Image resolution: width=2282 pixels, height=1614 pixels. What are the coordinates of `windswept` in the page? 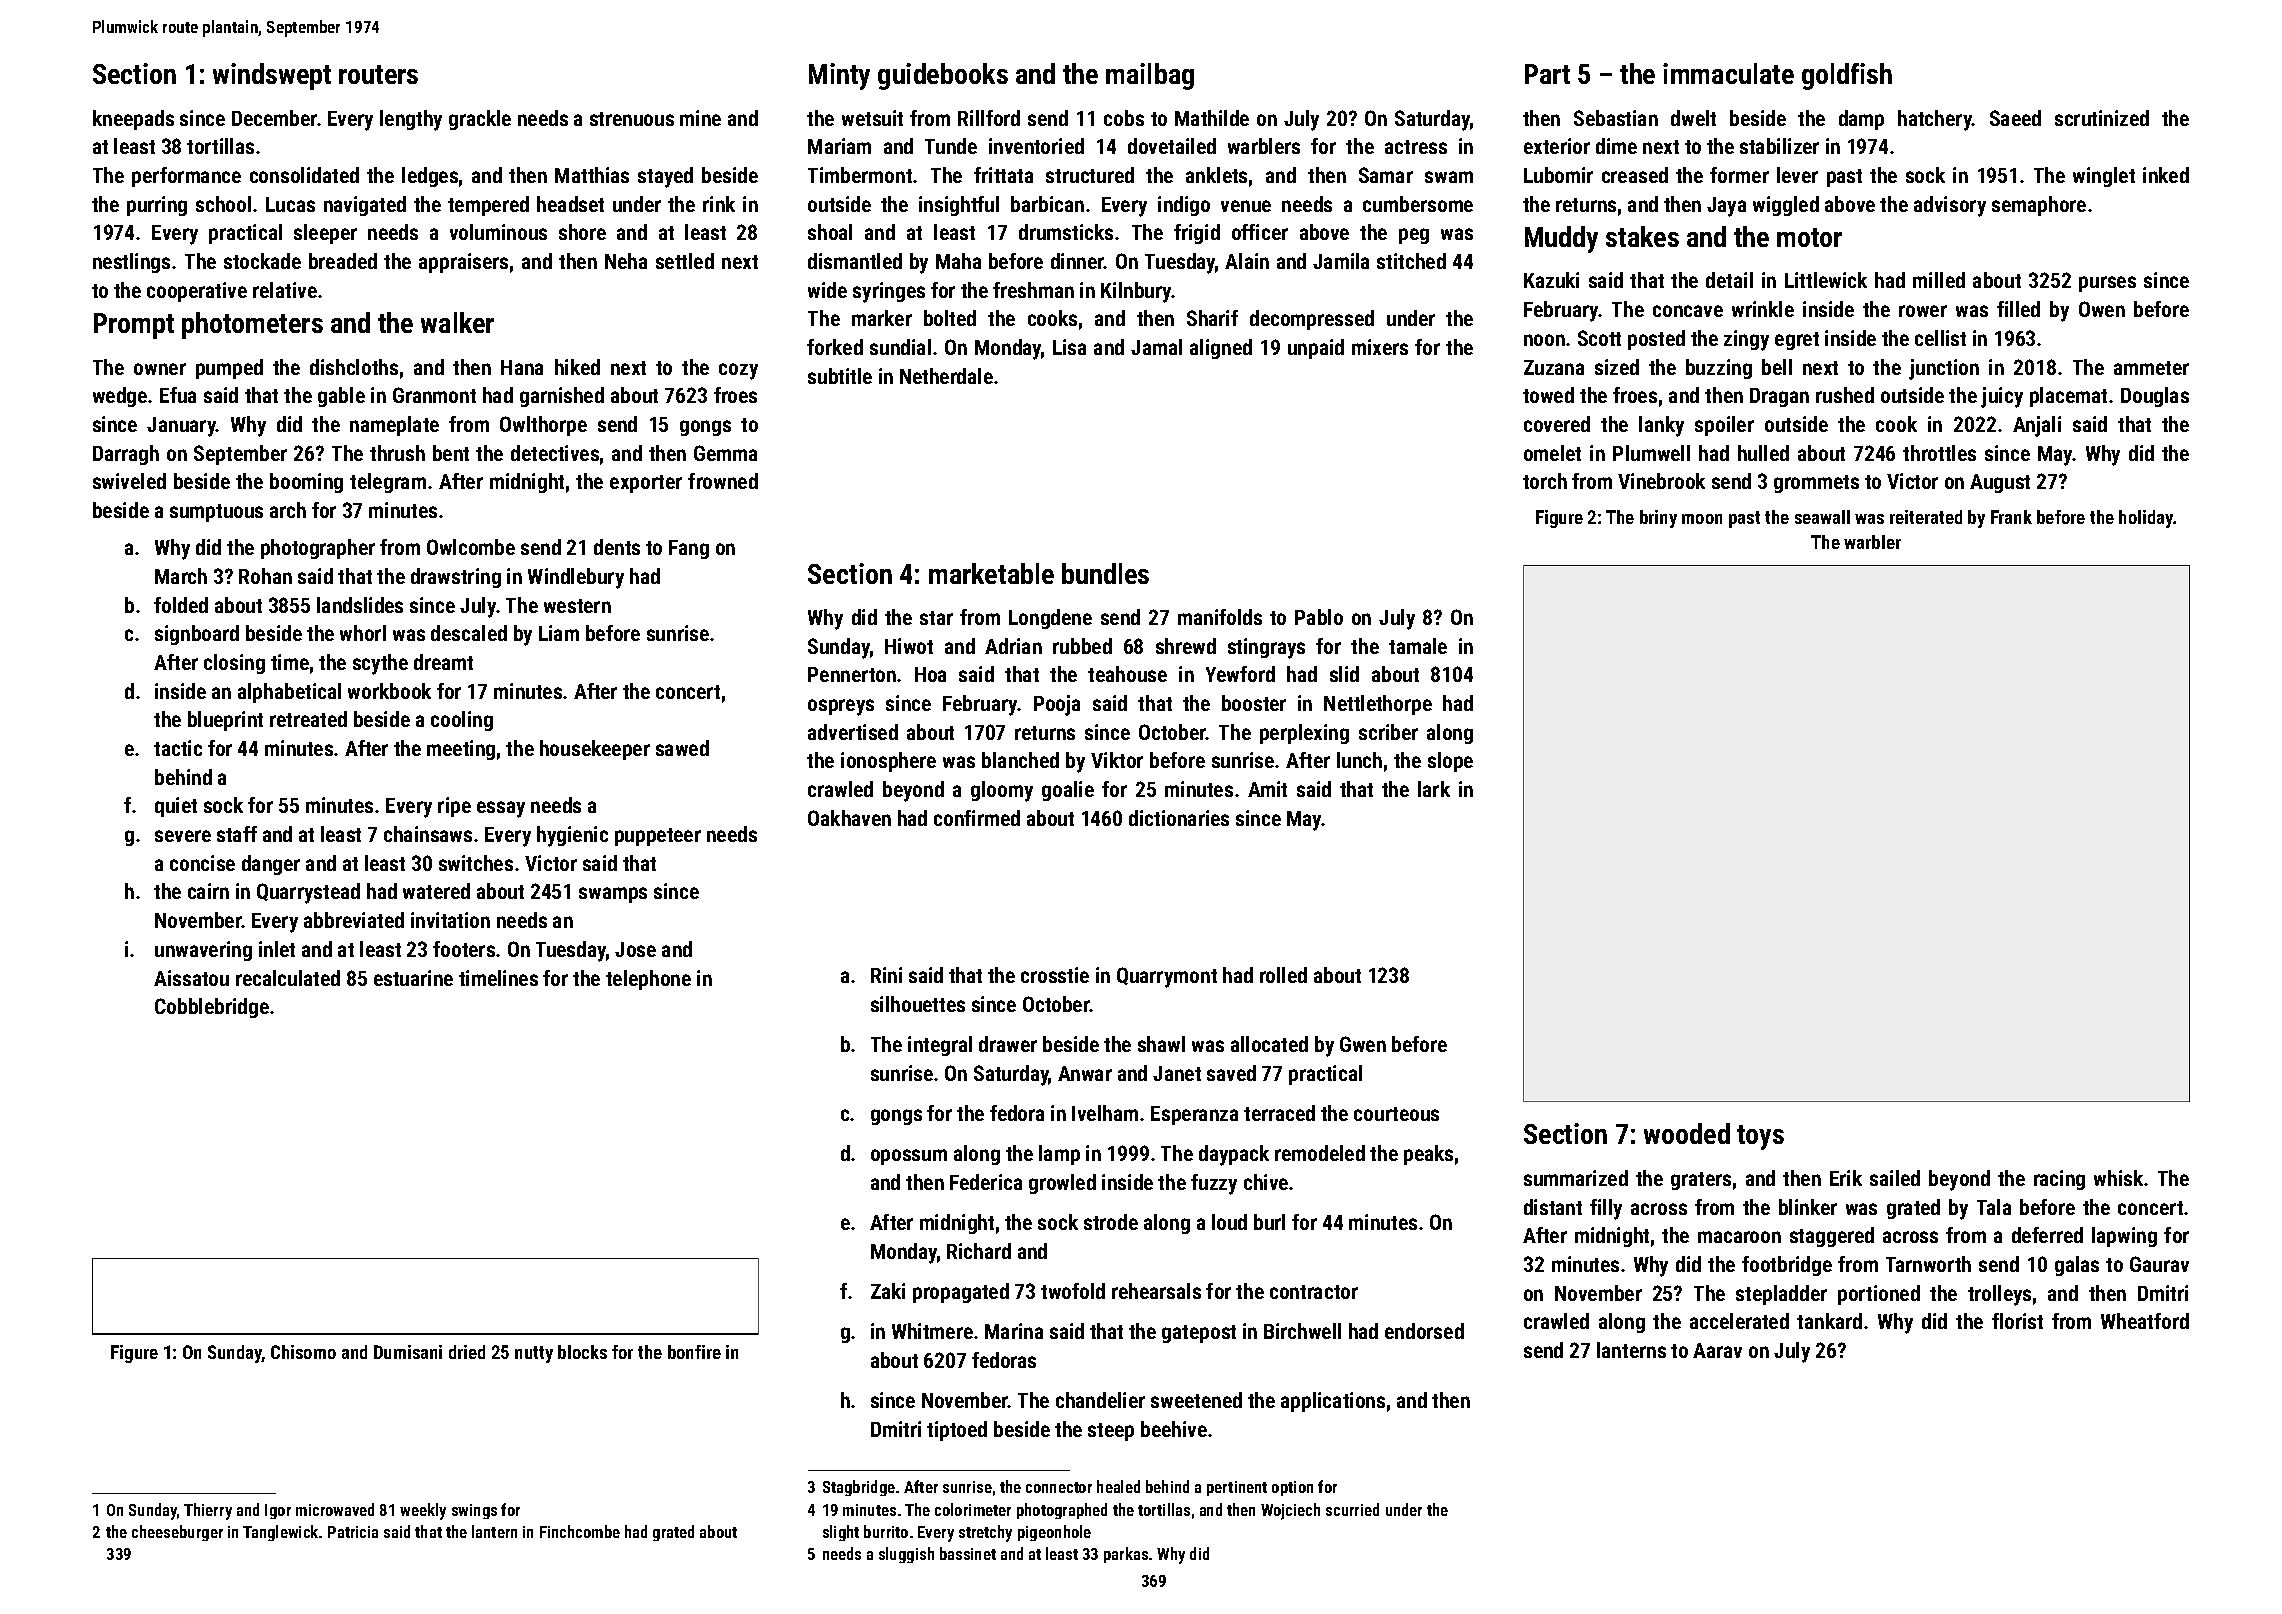 It's located at (272, 76).
